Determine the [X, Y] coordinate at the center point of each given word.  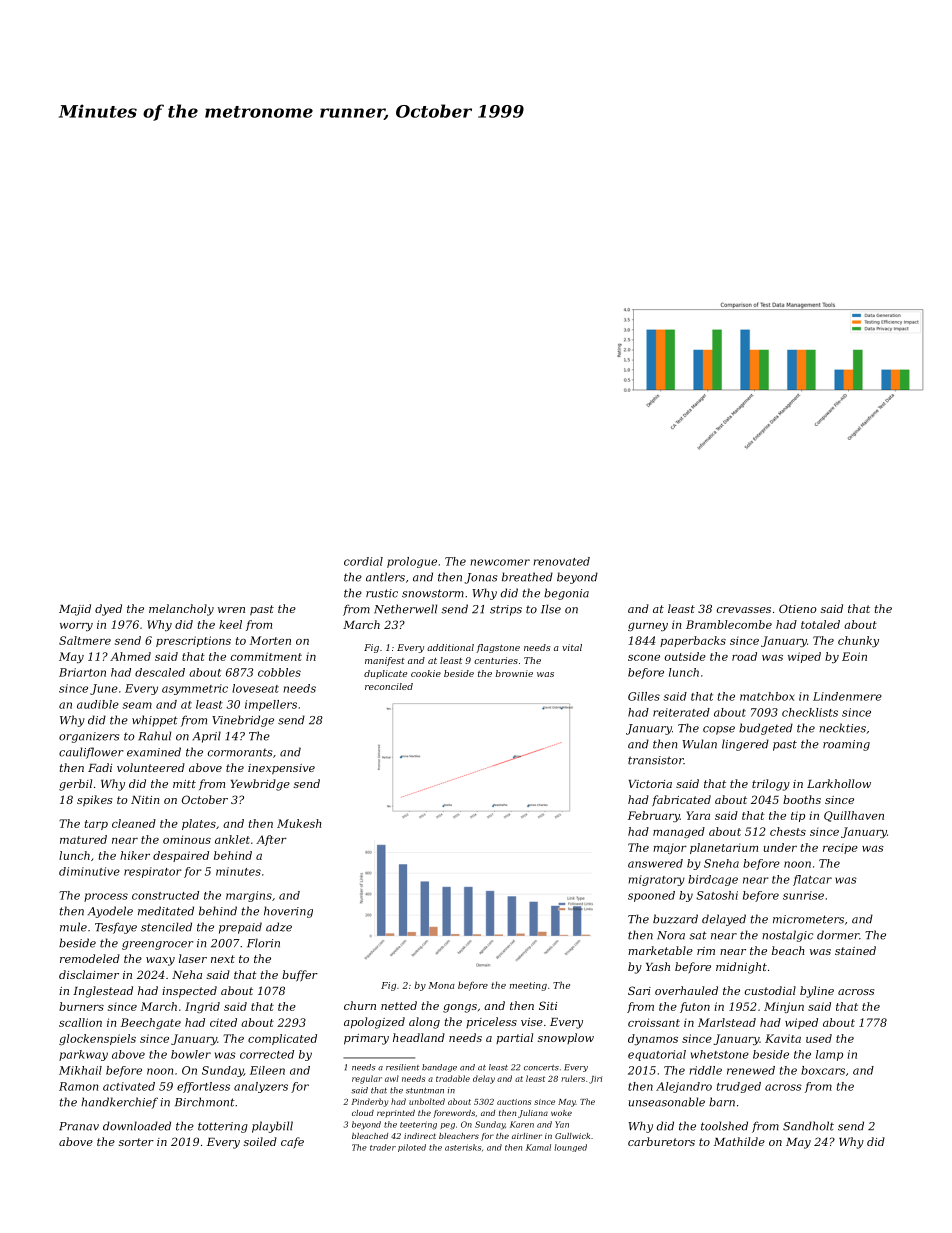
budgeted [766, 729]
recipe [840, 849]
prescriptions [193, 641]
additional [450, 647]
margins [249, 896]
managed [679, 832]
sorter [136, 1142]
